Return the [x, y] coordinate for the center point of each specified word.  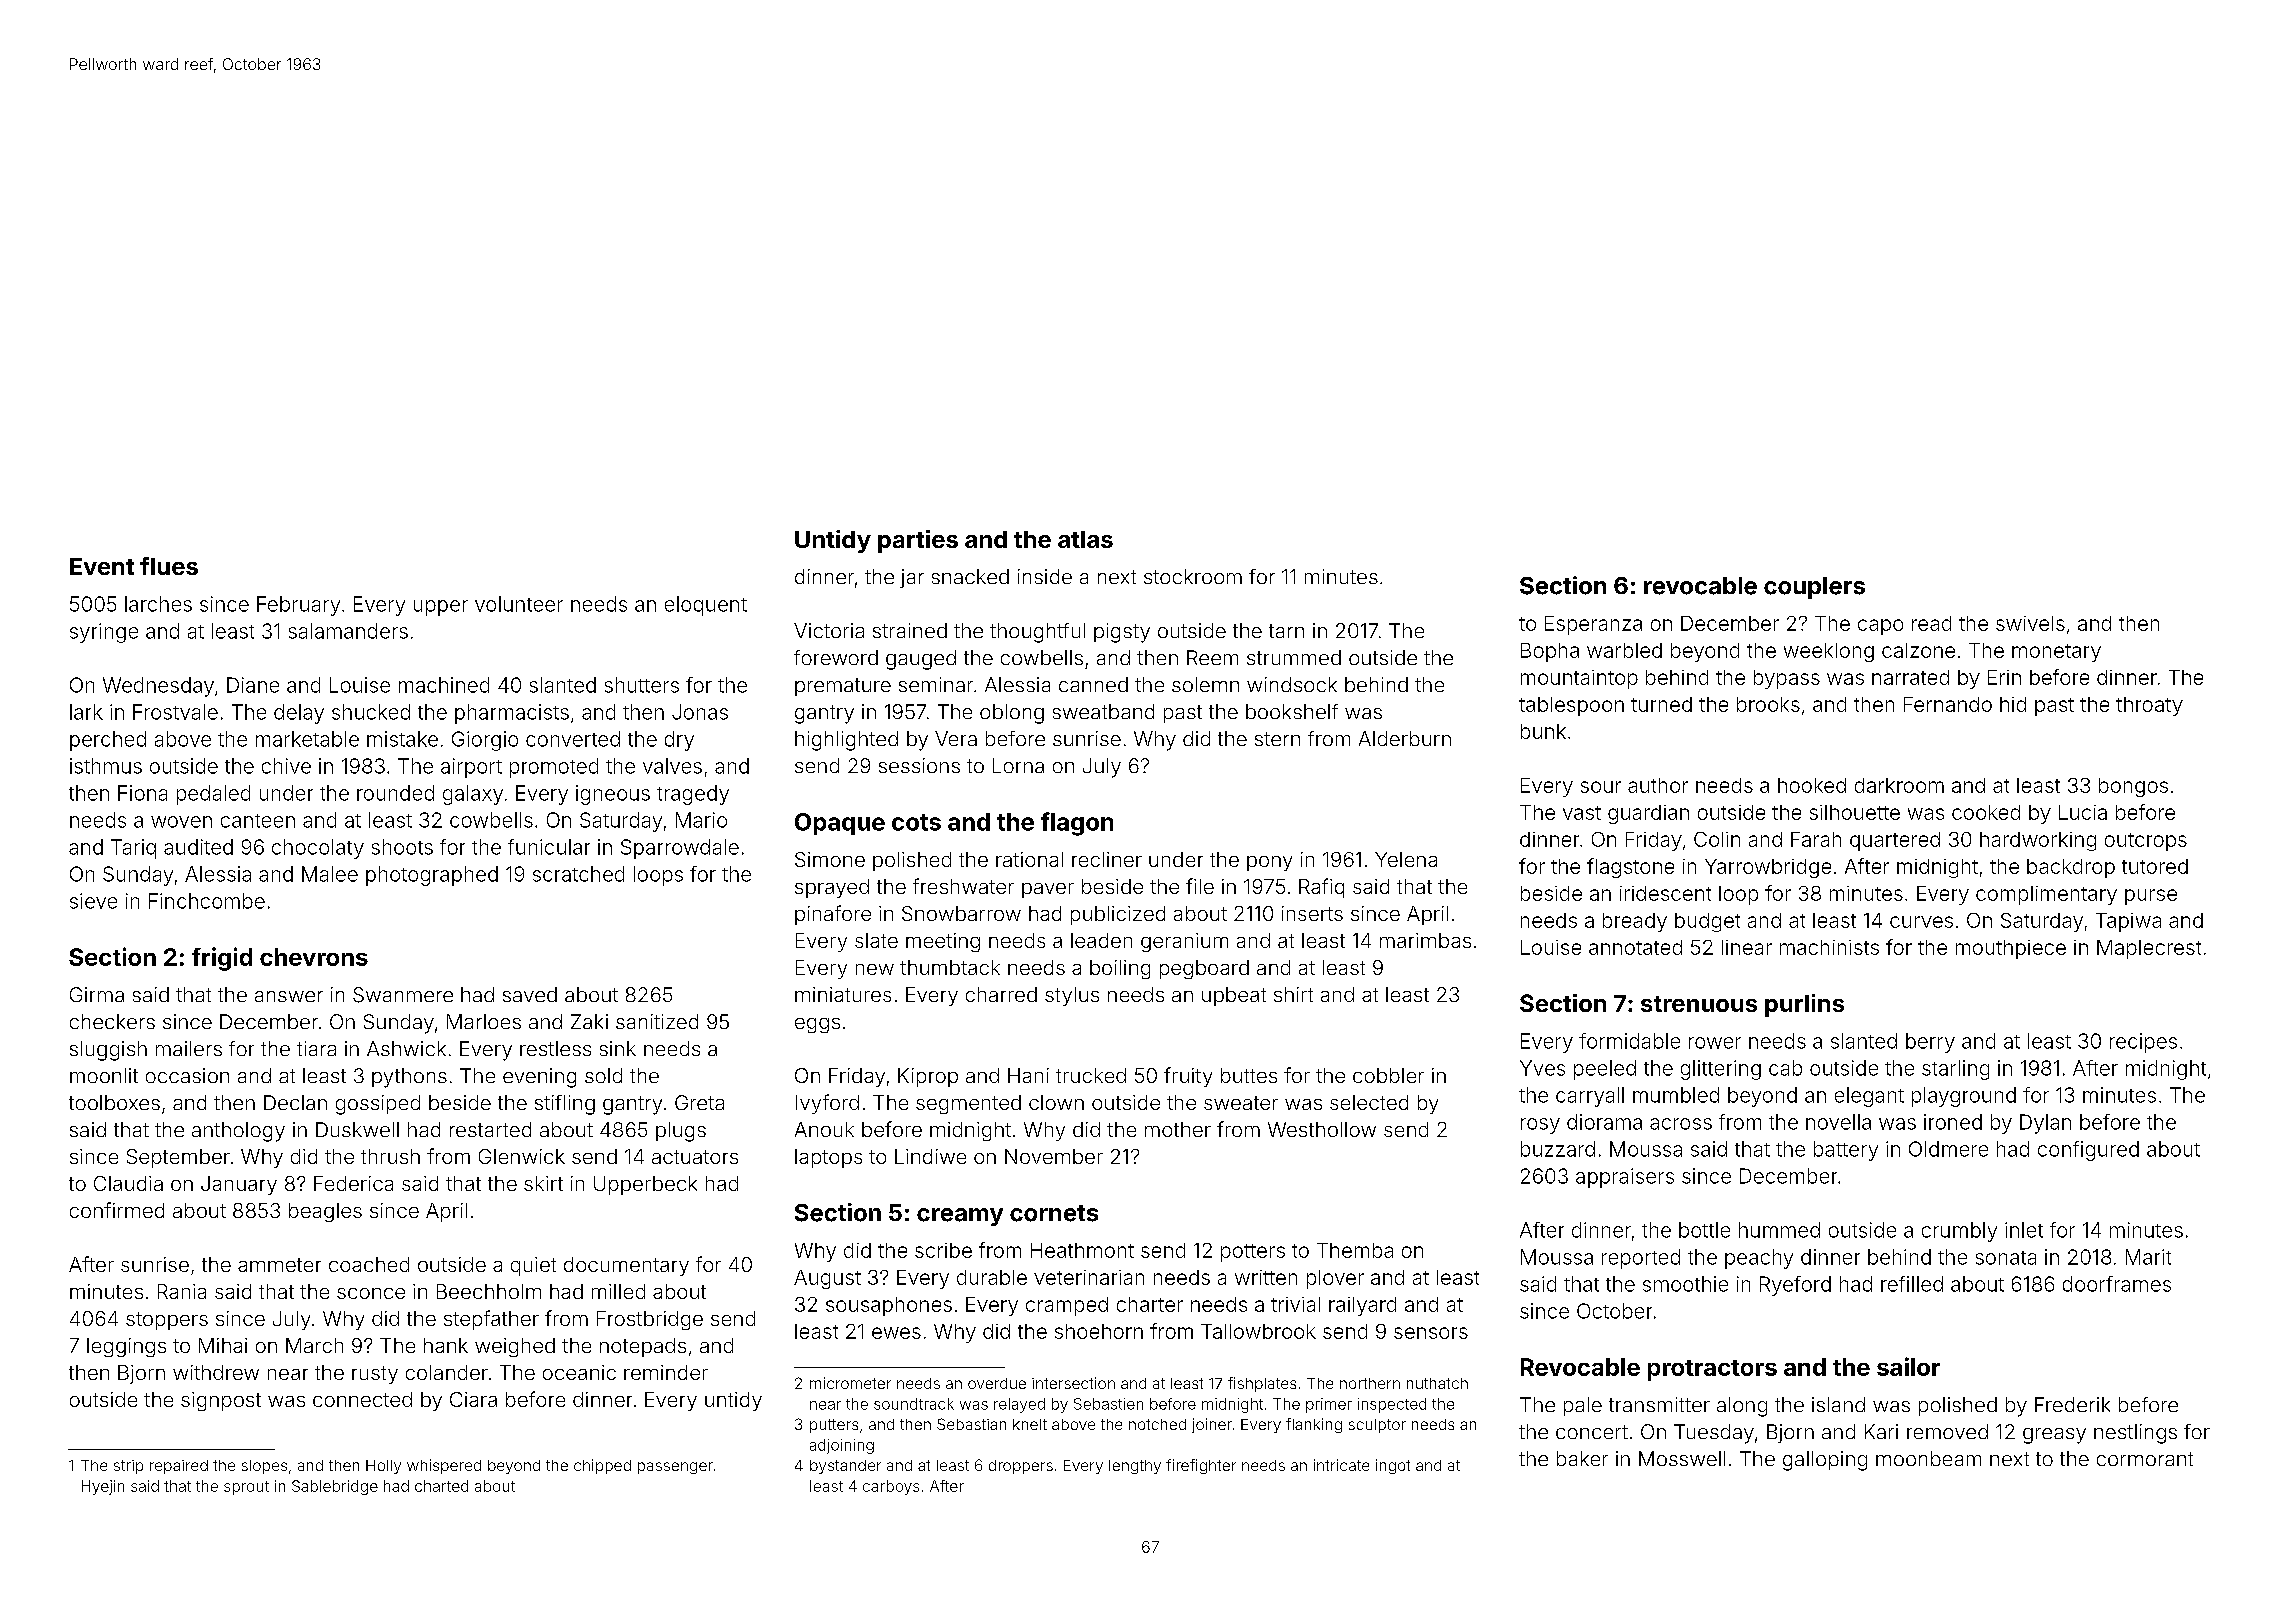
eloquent [706, 606]
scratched [578, 874]
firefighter [1201, 1466]
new [875, 969]
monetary [2056, 653]
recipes [2143, 1043]
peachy [1759, 1259]
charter [1150, 1304]
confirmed [117, 1210]
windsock [1292, 684]
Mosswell [1682, 1458]
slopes [264, 1467]
